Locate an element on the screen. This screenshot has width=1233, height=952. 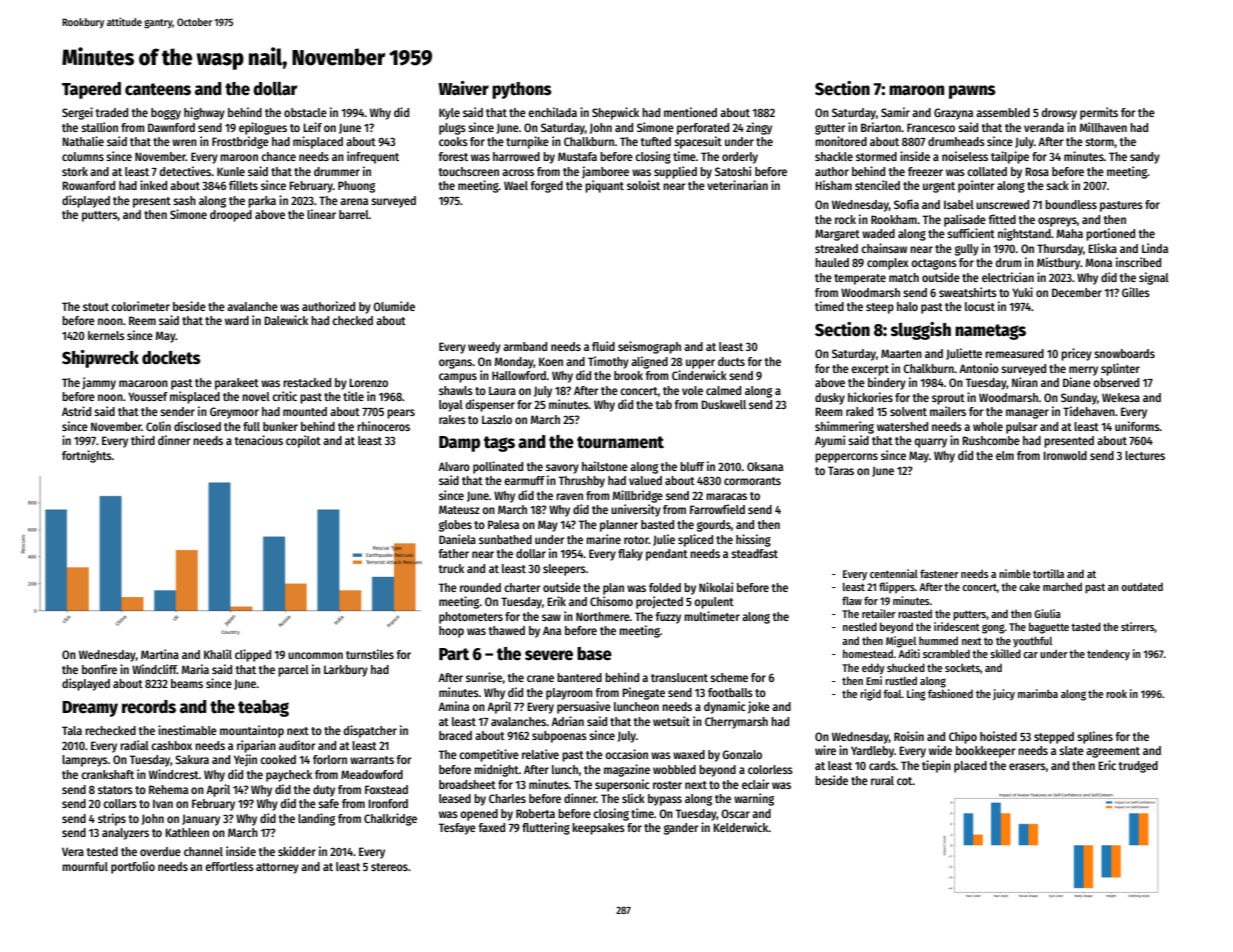
Dalewick is located at coordinates (286, 320).
